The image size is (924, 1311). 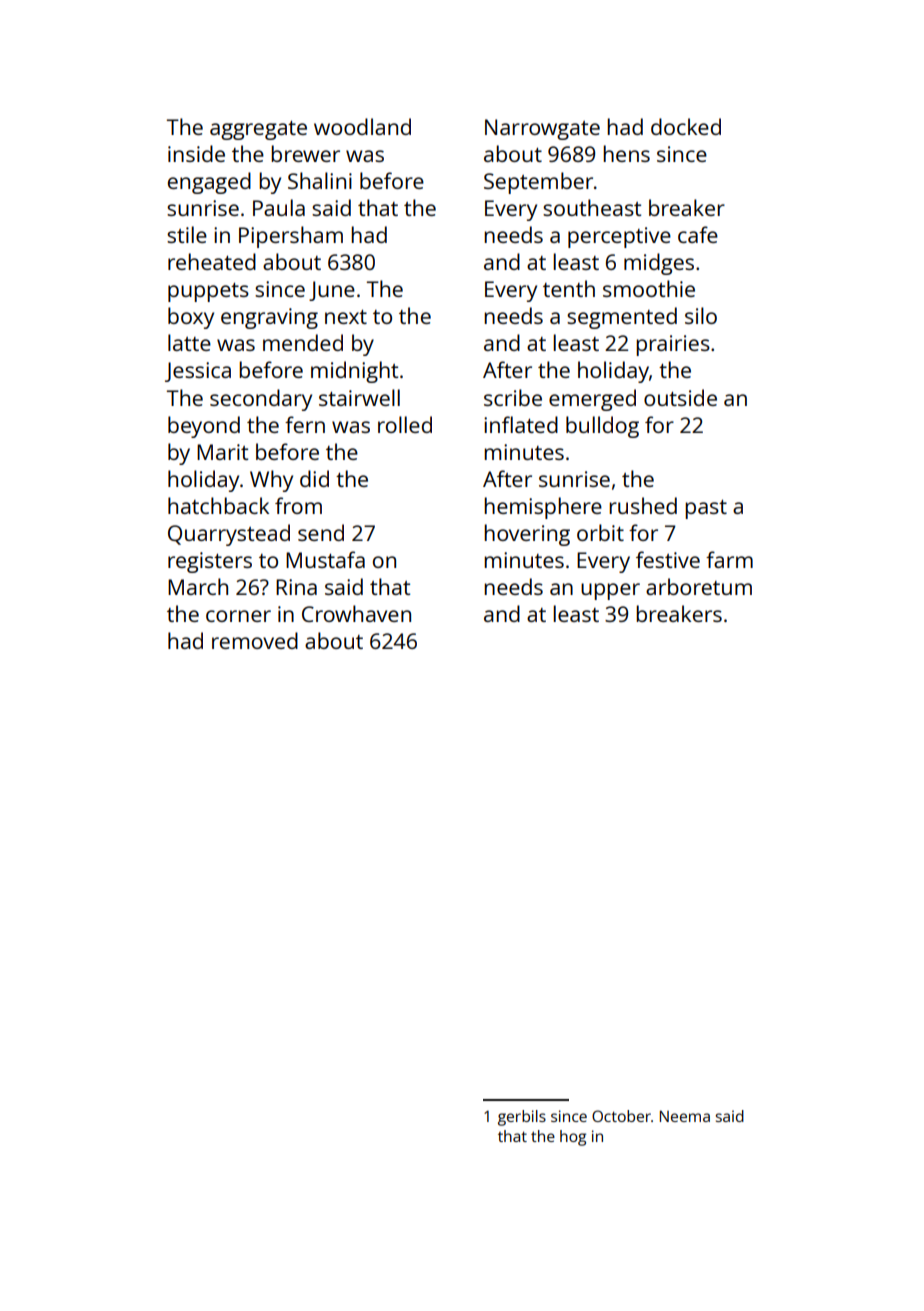 What do you see at coordinates (362, 126) in the screenshot?
I see `woodland` at bounding box center [362, 126].
